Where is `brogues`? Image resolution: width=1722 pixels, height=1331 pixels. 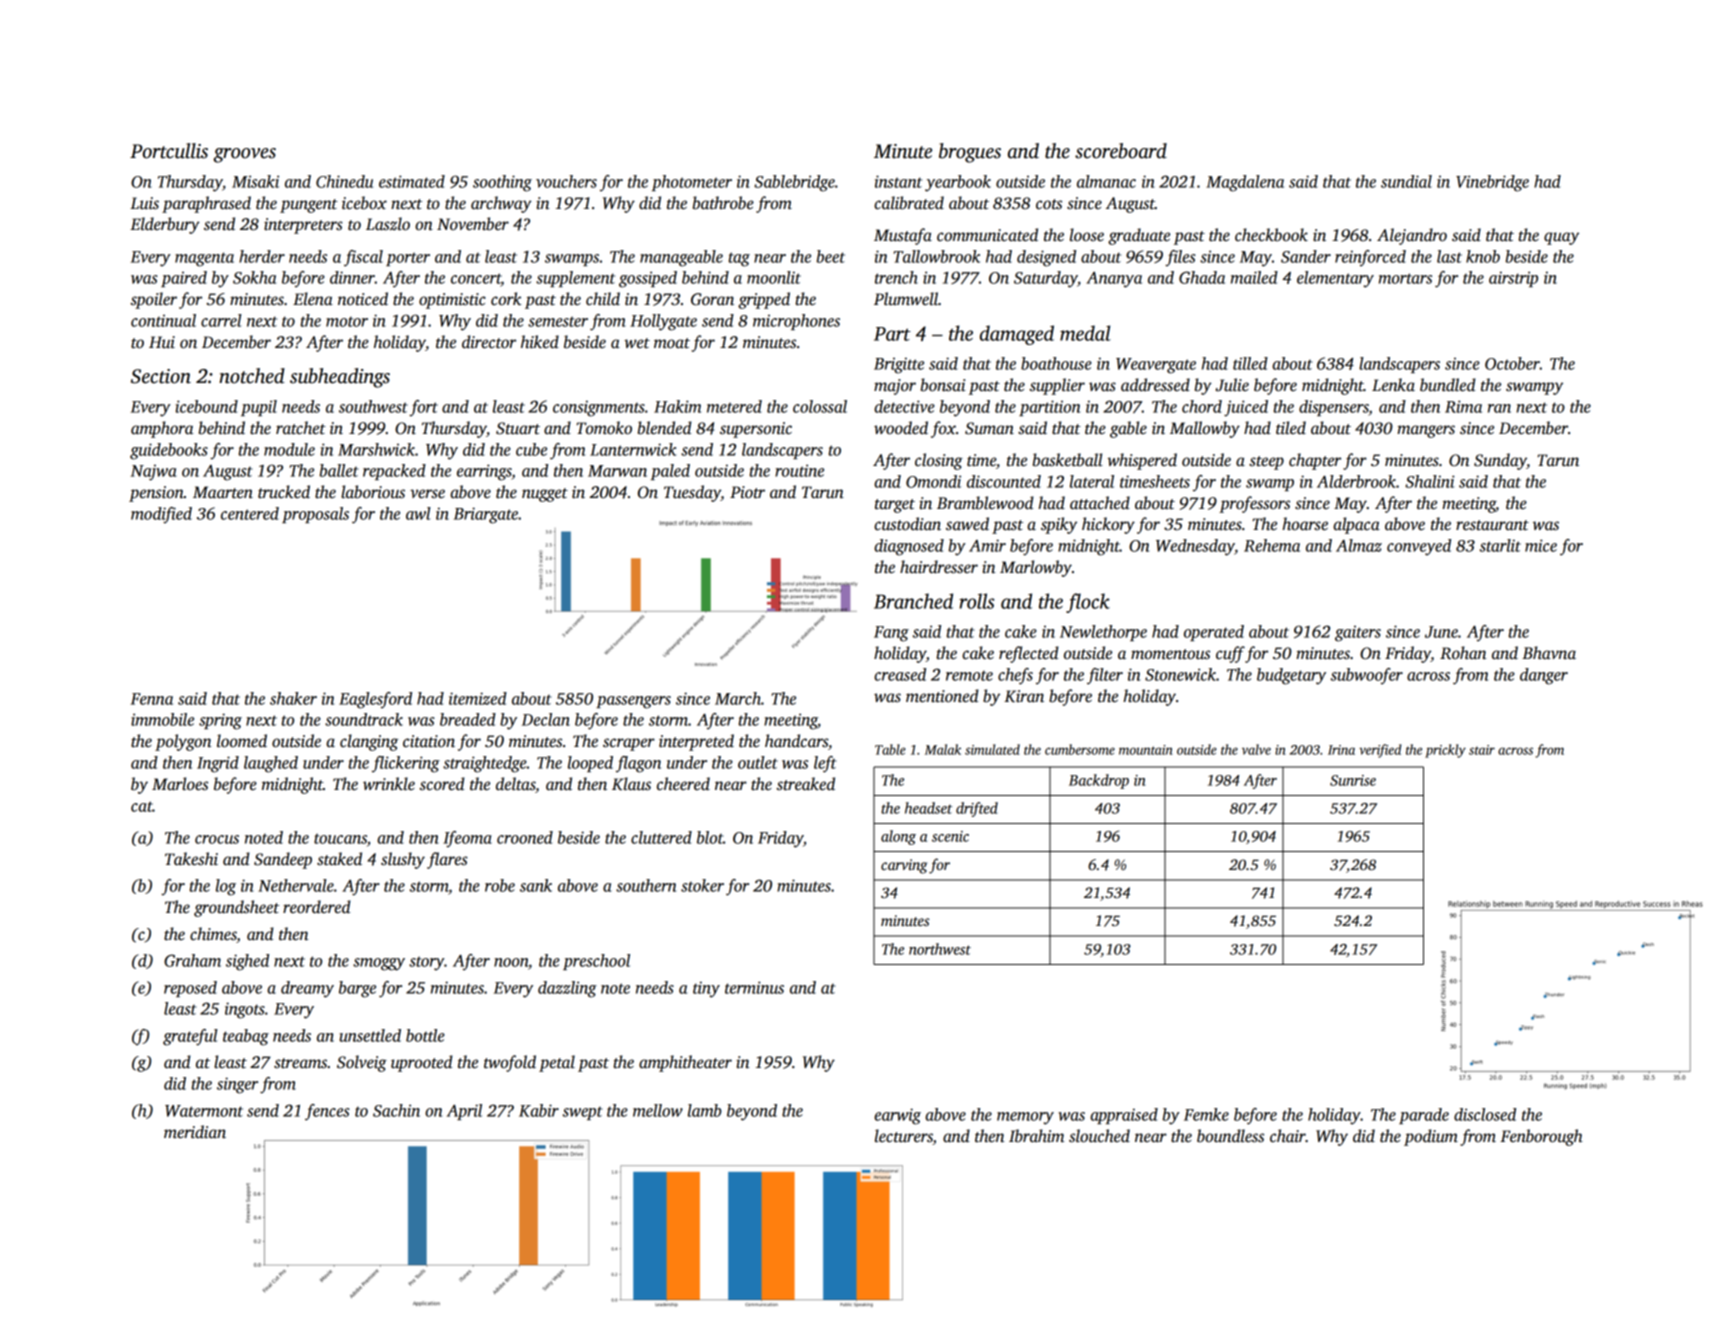 brogues is located at coordinates (970, 153).
